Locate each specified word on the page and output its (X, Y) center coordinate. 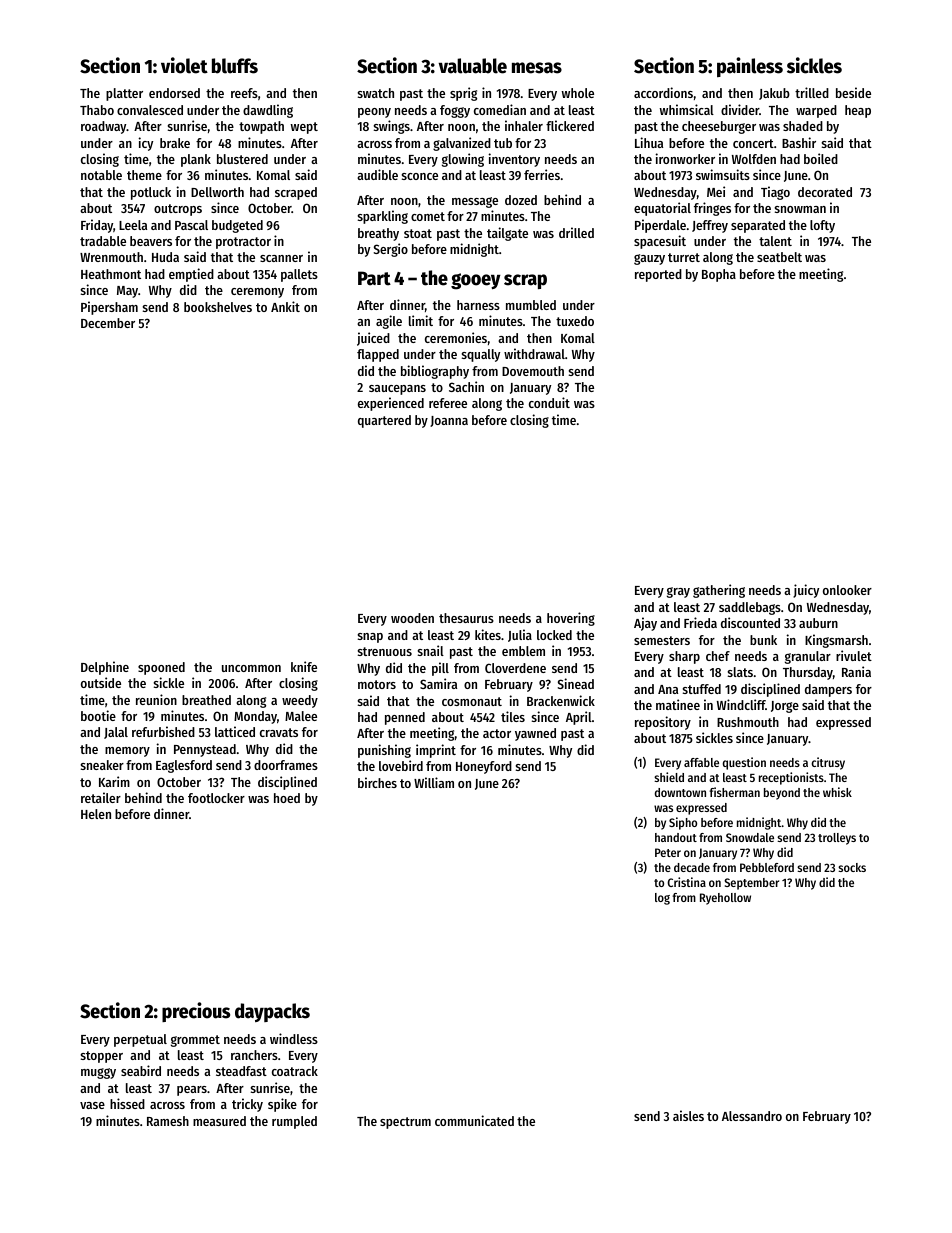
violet (184, 65)
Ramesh (168, 1121)
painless (750, 67)
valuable (473, 66)
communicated (474, 1120)
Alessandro (752, 1116)
